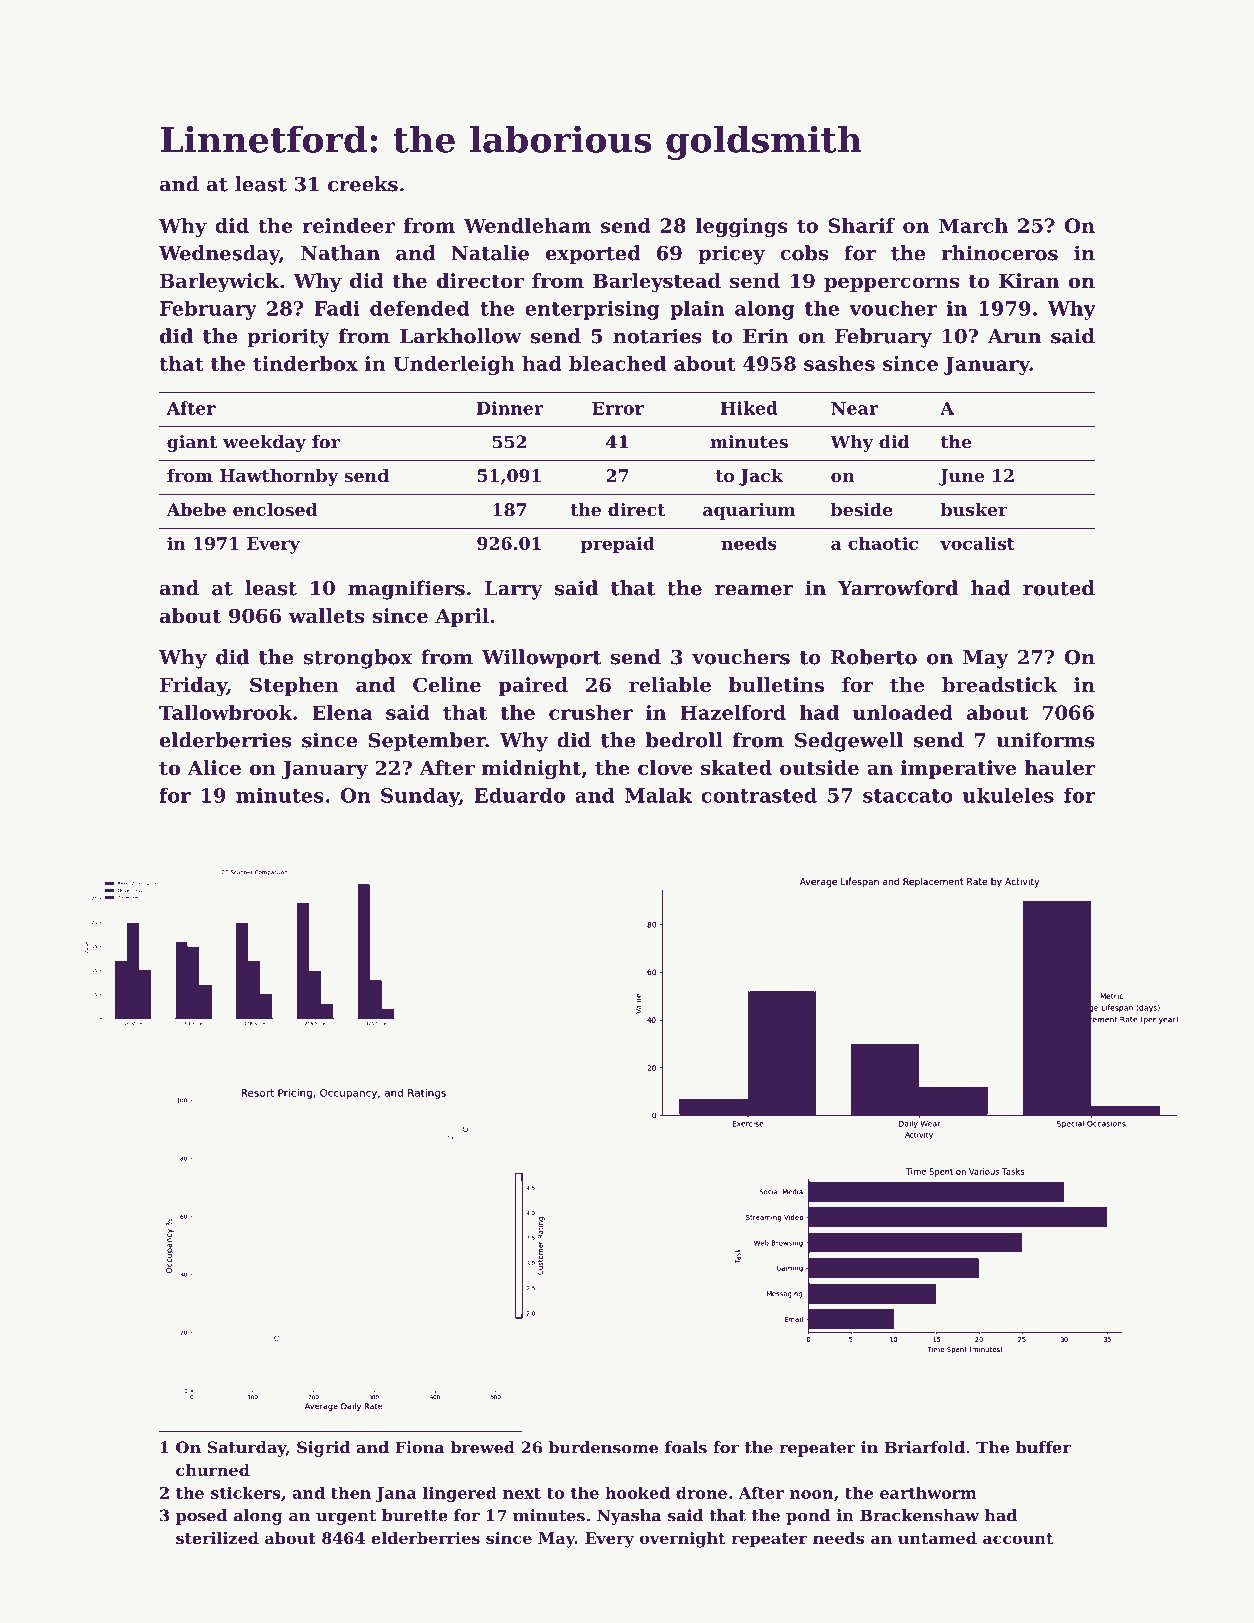  Describe the element at coordinates (527, 225) in the screenshot. I see `Wendleham` at that location.
